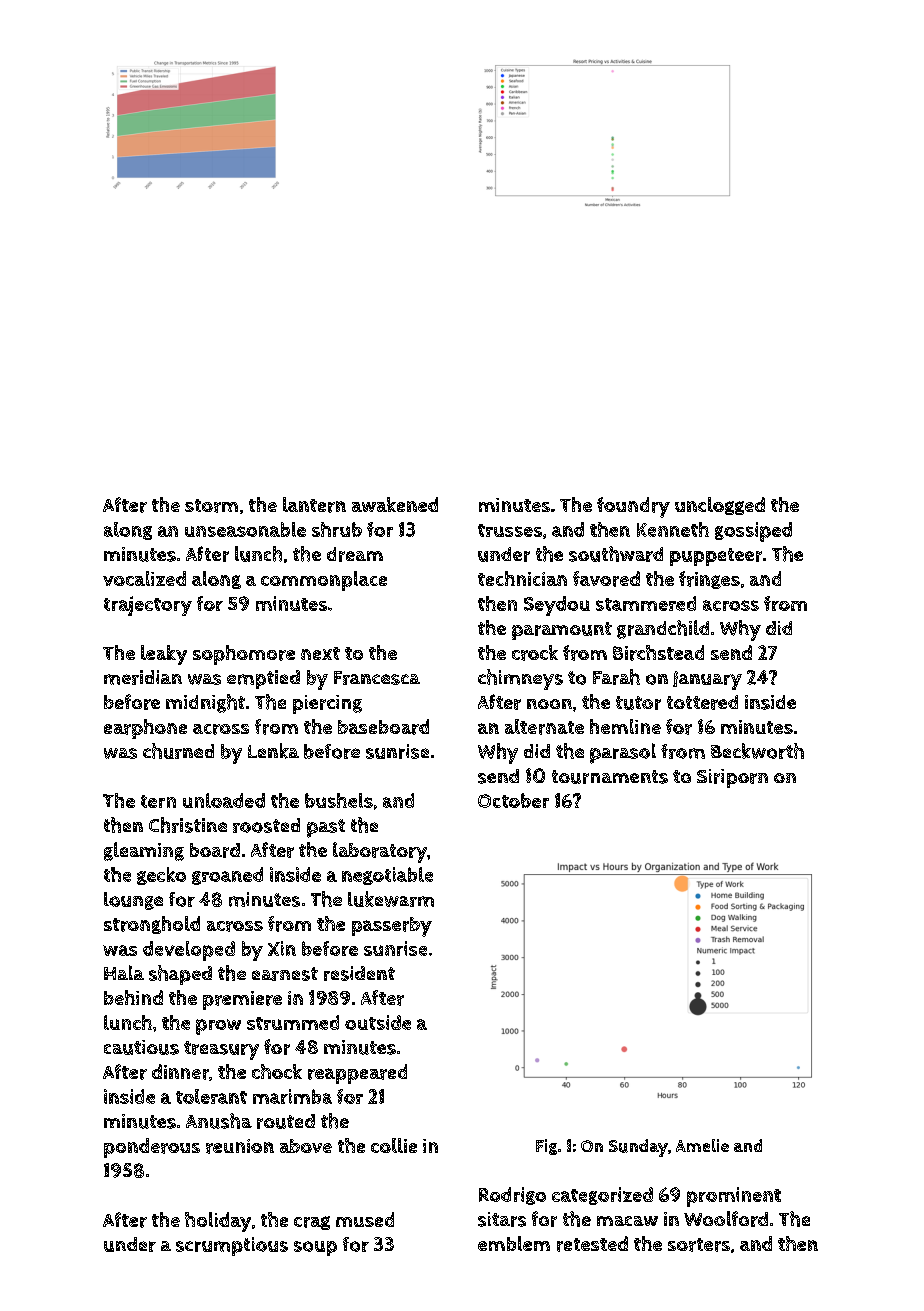 Image resolution: width=924 pixels, height=1311 pixels. Describe the element at coordinates (218, 1222) in the page. I see `holiday` at that location.
